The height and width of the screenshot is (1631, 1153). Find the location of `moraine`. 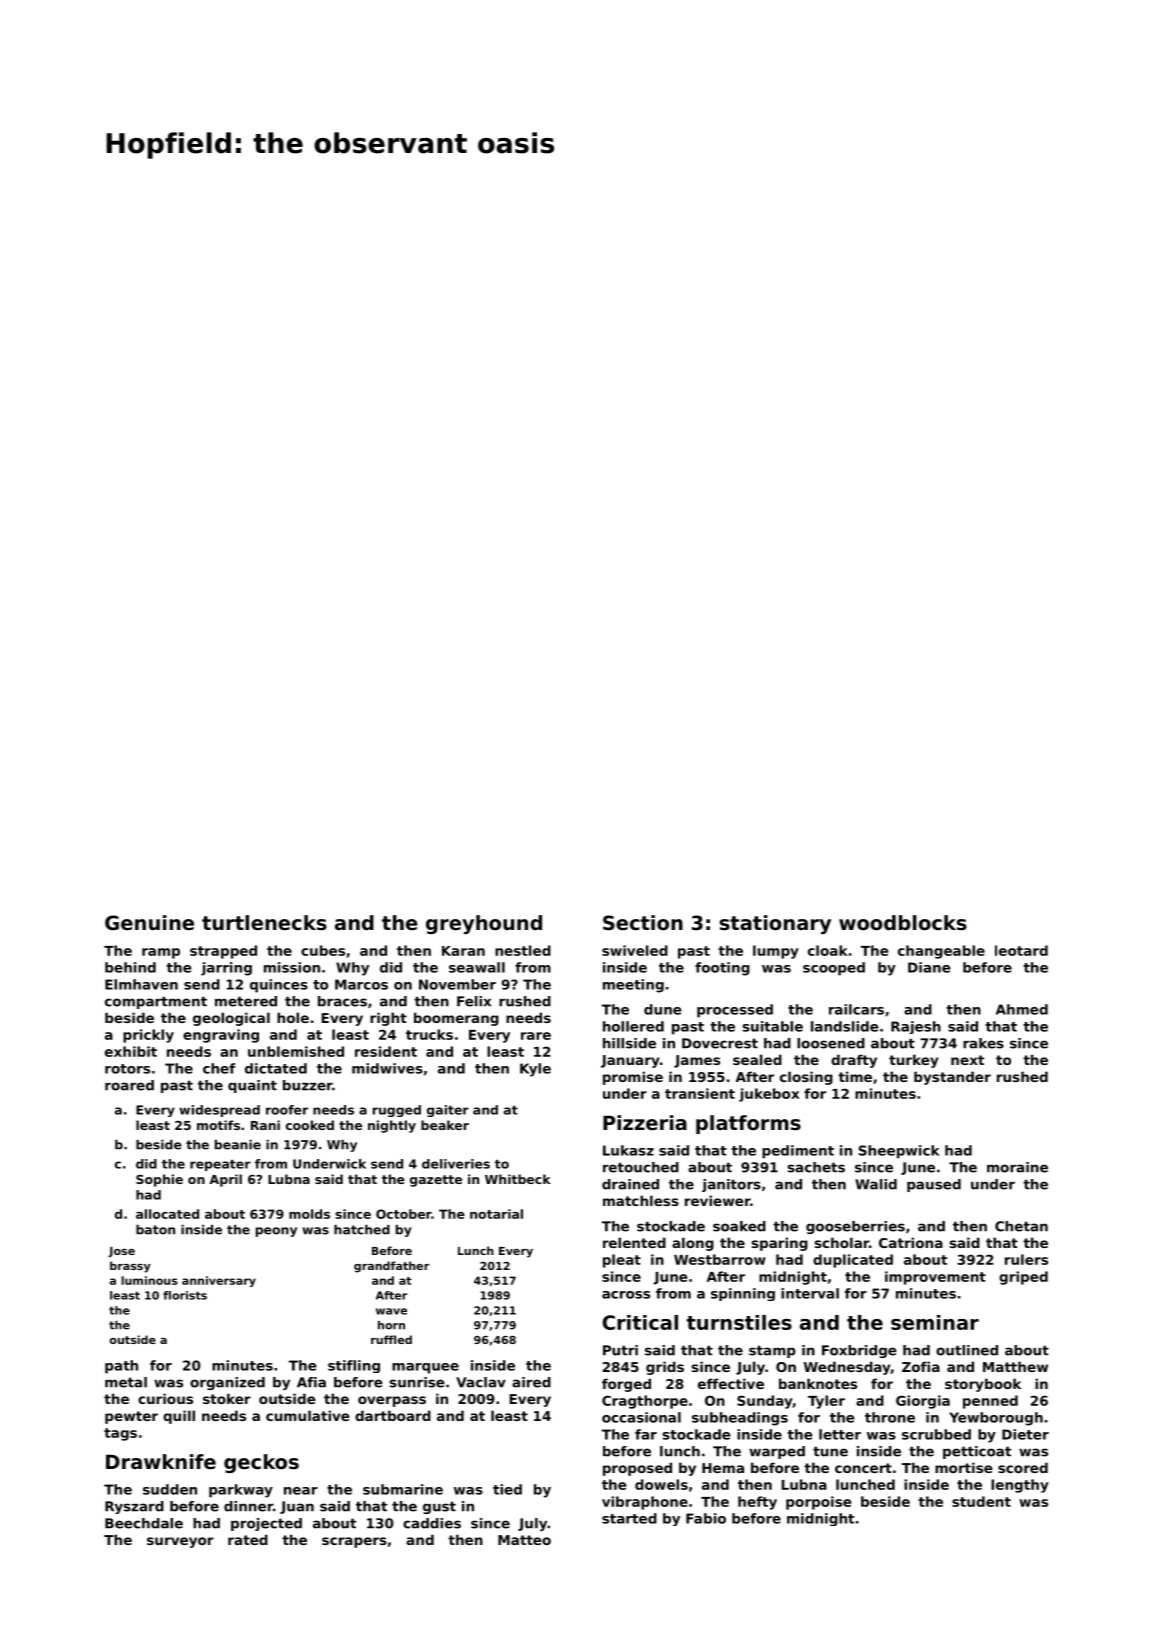

moraine is located at coordinates (1017, 1167).
